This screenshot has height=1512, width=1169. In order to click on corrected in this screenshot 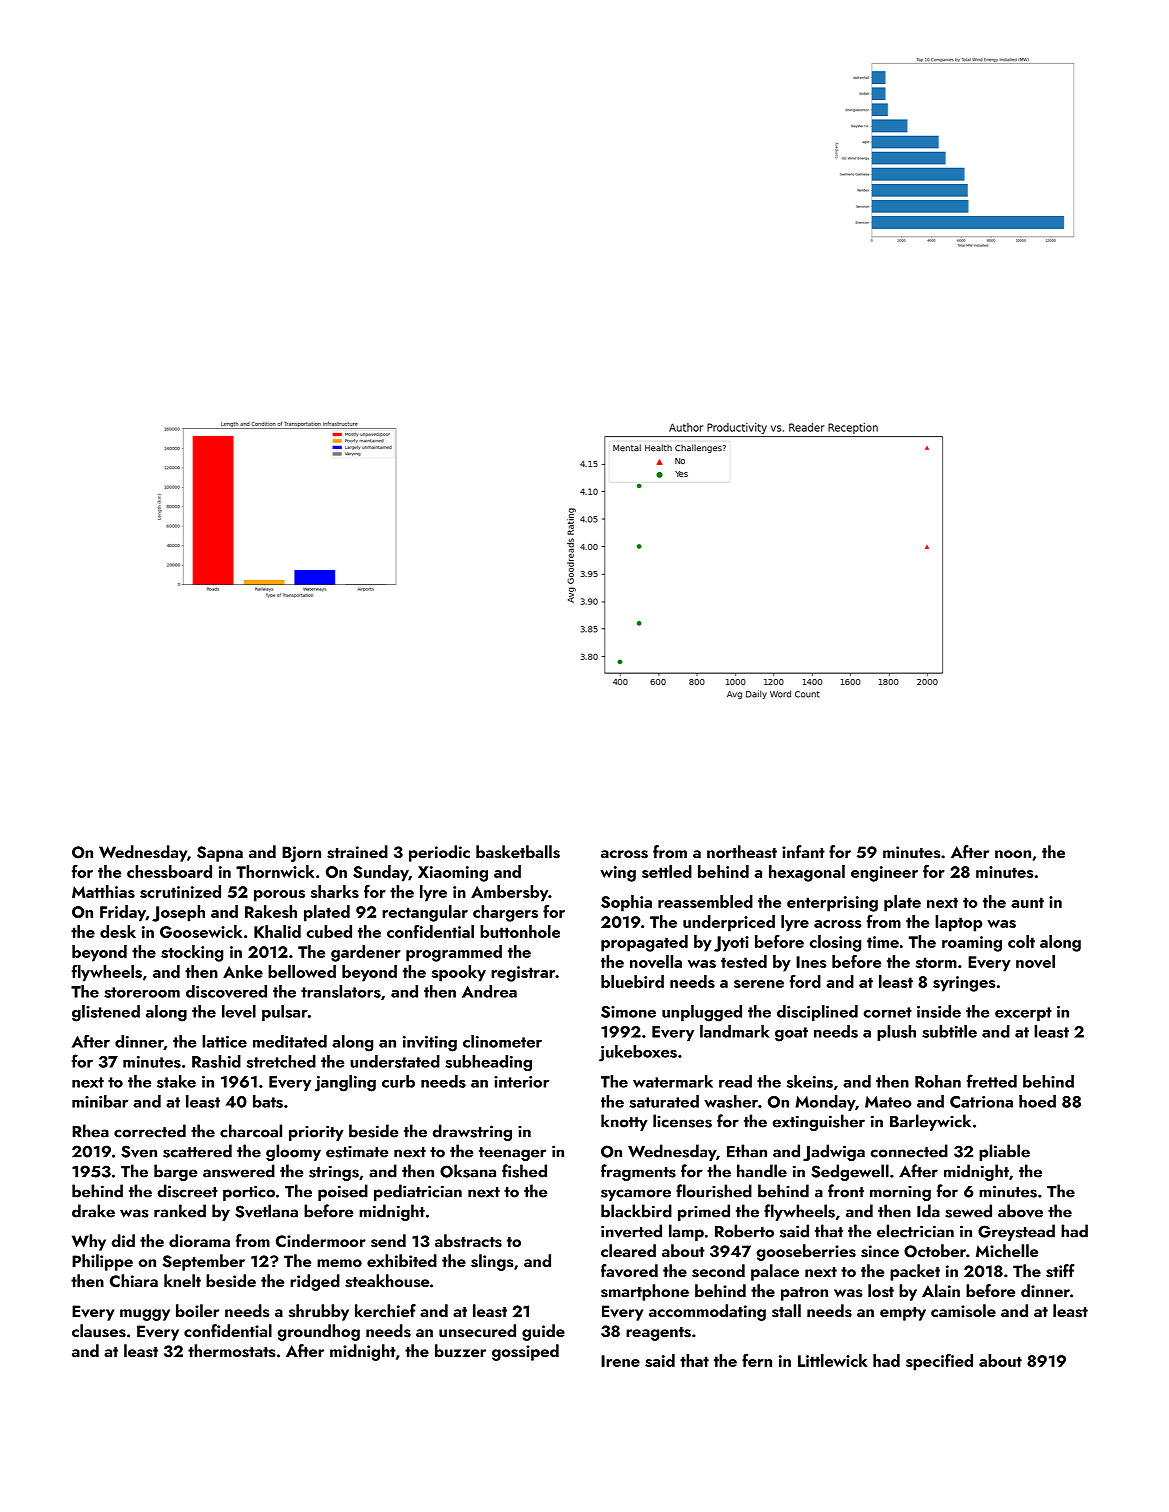, I will do `click(150, 1131)`.
